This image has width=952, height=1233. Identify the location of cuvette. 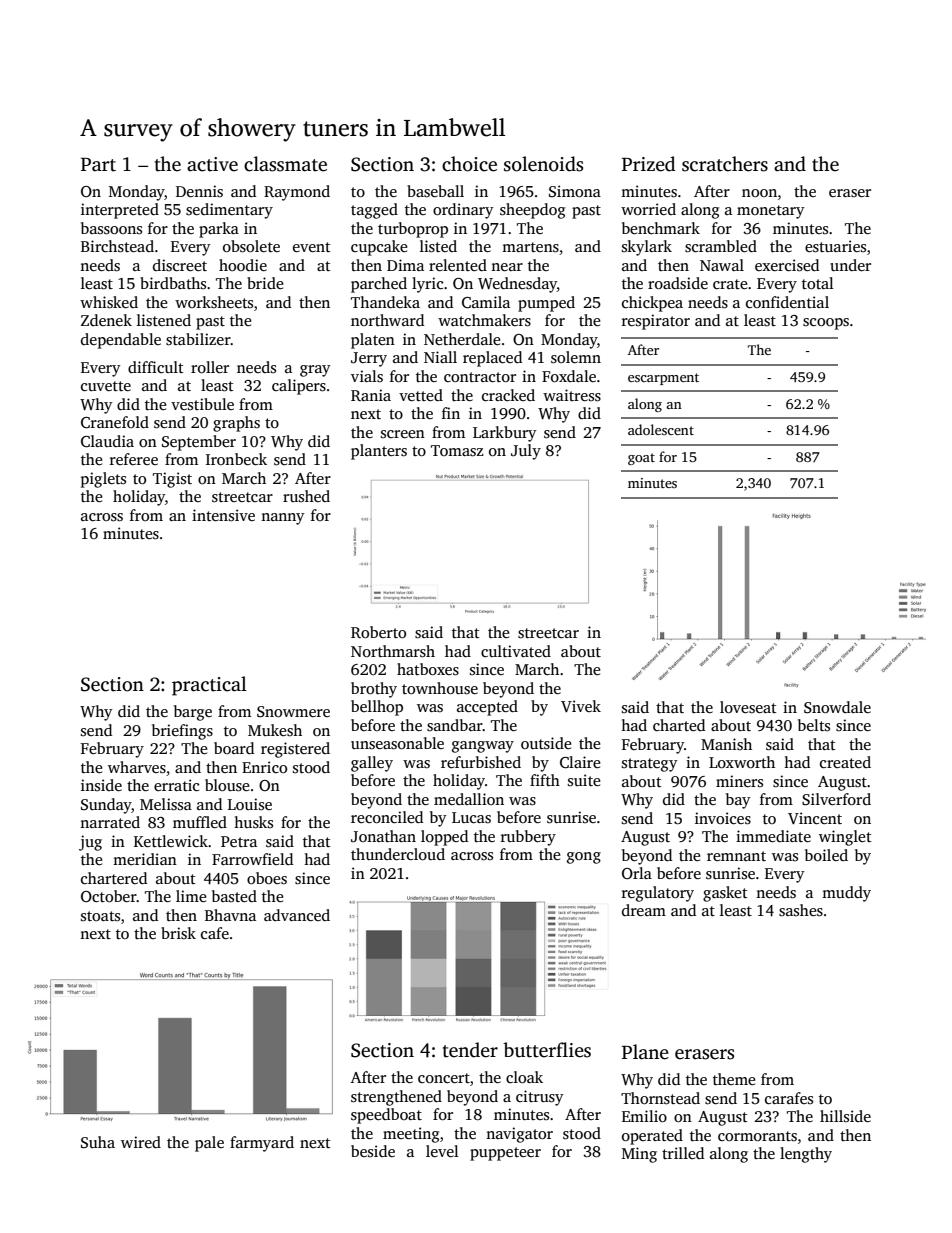
(106, 386).
